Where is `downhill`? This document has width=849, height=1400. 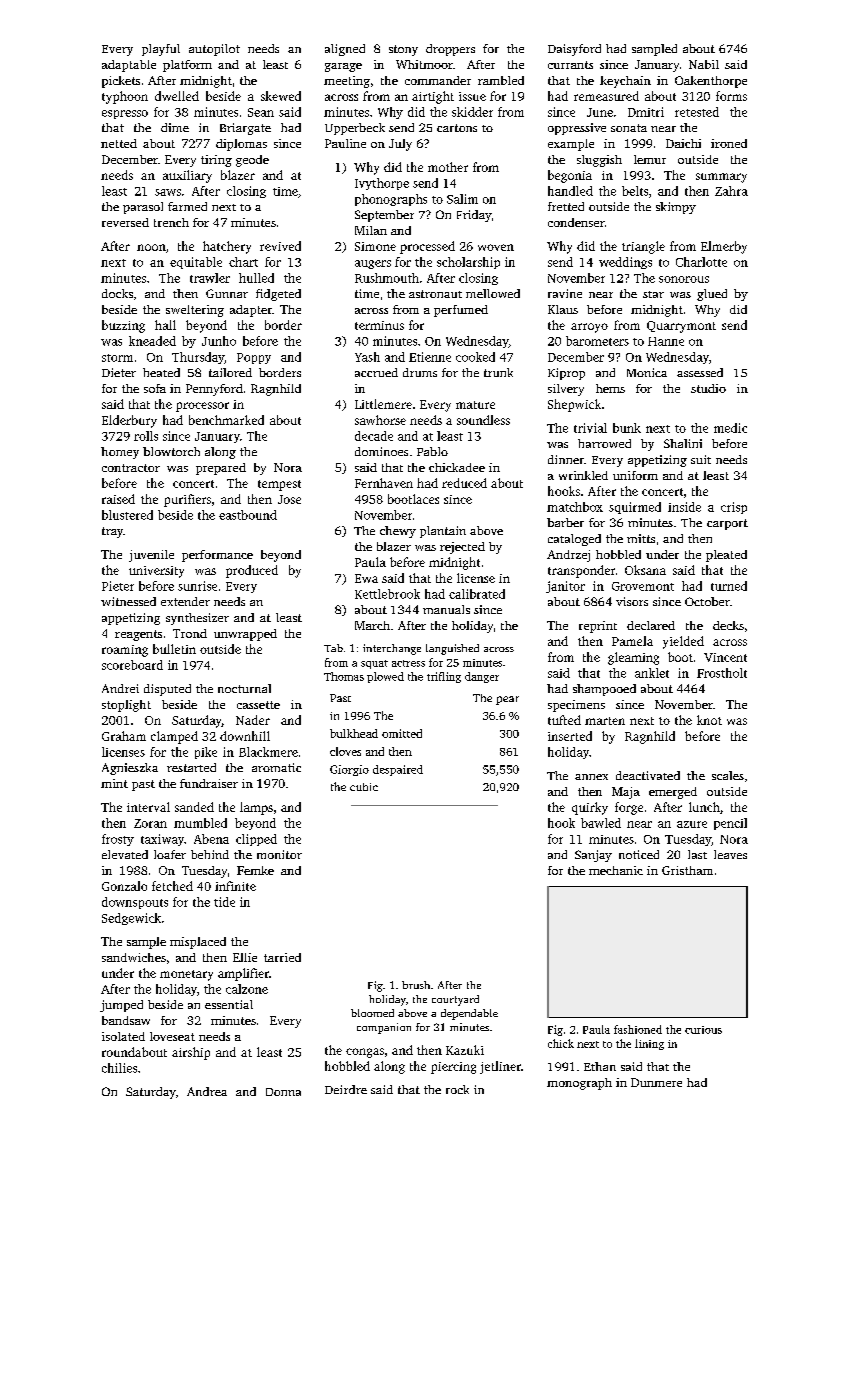
downhill is located at coordinates (245, 736).
